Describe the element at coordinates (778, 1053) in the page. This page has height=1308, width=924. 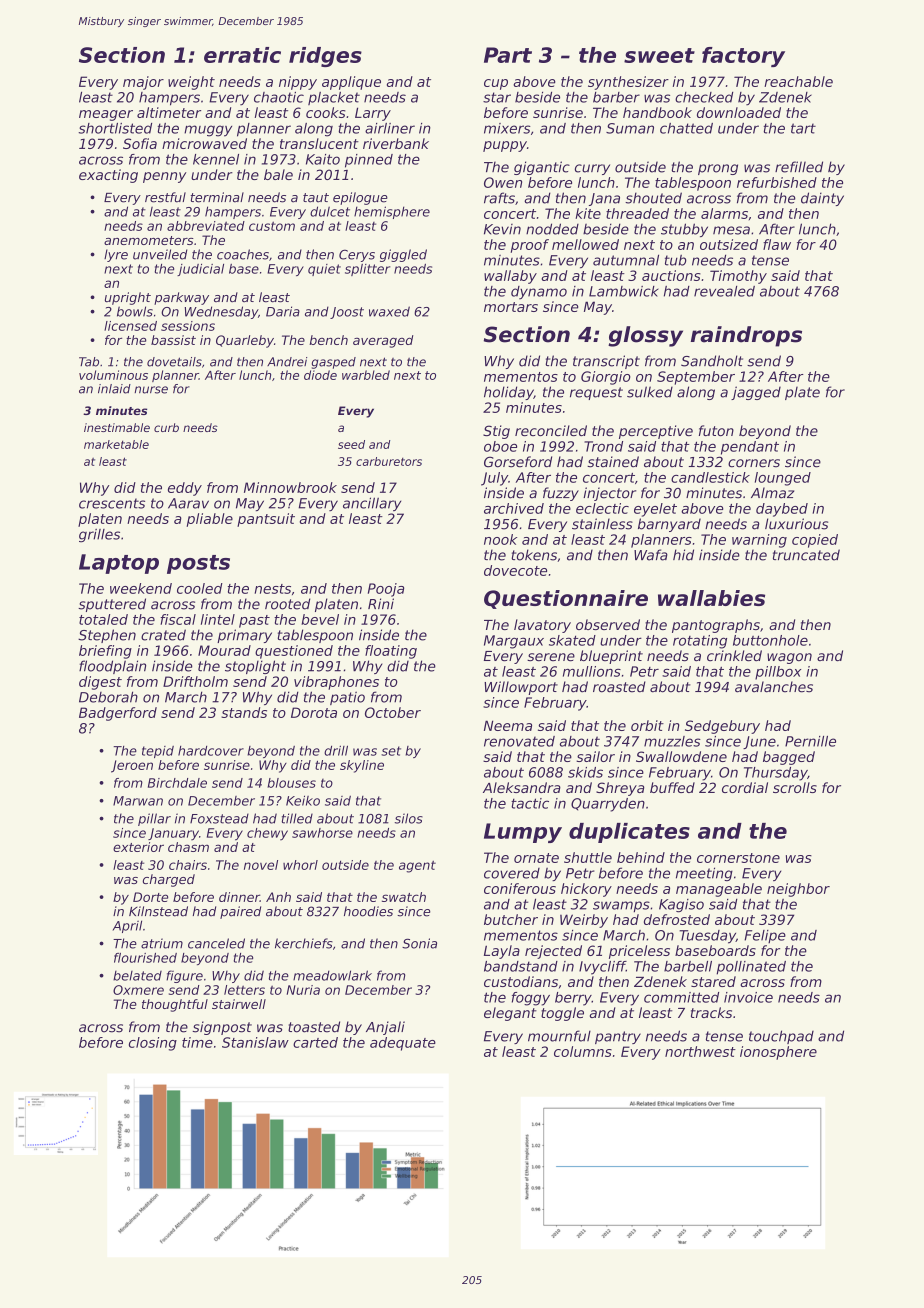
I see `ionosphere` at that location.
